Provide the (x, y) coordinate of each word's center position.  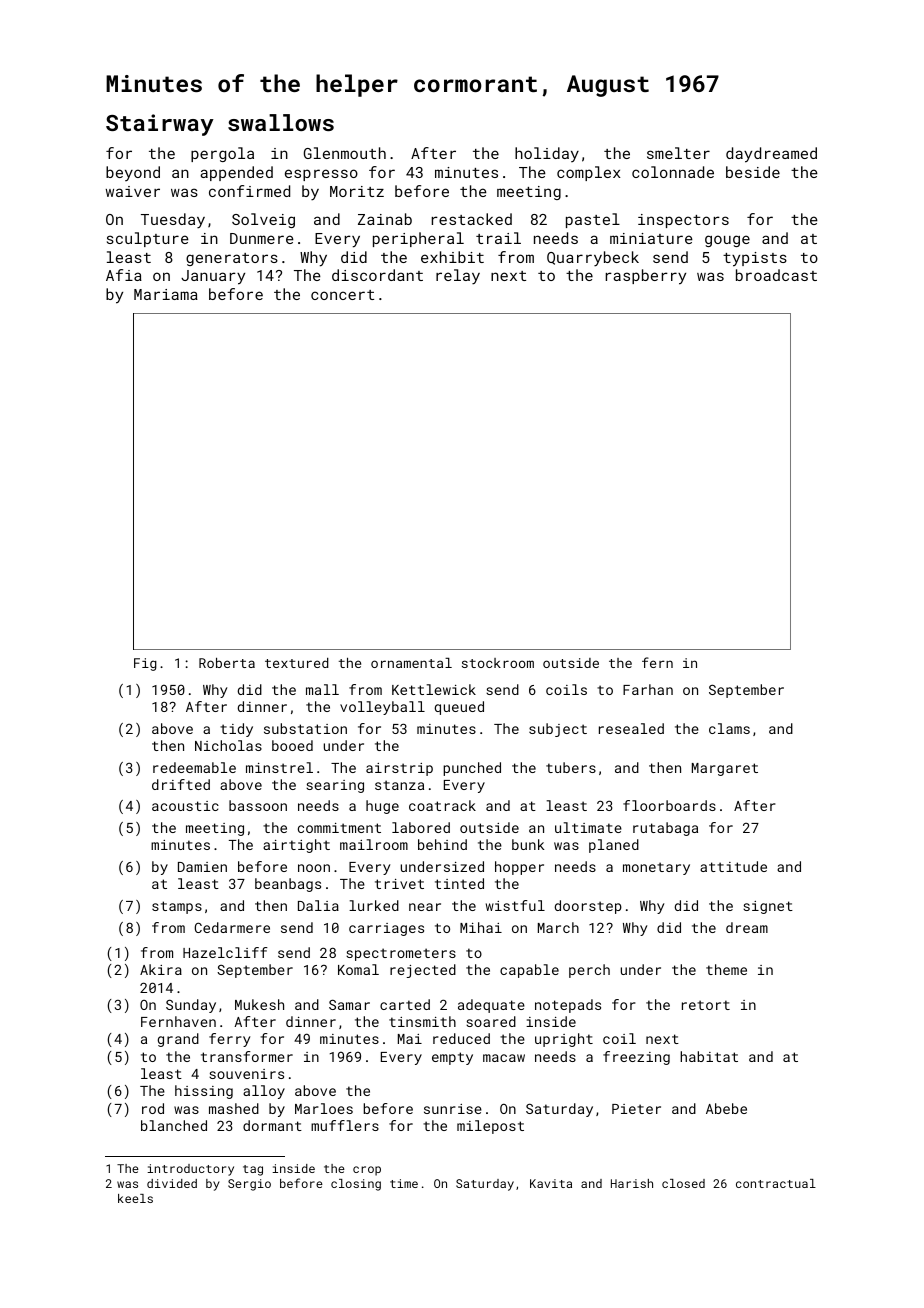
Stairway (160, 125)
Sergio (249, 1185)
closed (683, 1183)
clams (729, 728)
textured (297, 663)
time (404, 1183)
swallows (281, 122)
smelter (678, 153)
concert (342, 295)
